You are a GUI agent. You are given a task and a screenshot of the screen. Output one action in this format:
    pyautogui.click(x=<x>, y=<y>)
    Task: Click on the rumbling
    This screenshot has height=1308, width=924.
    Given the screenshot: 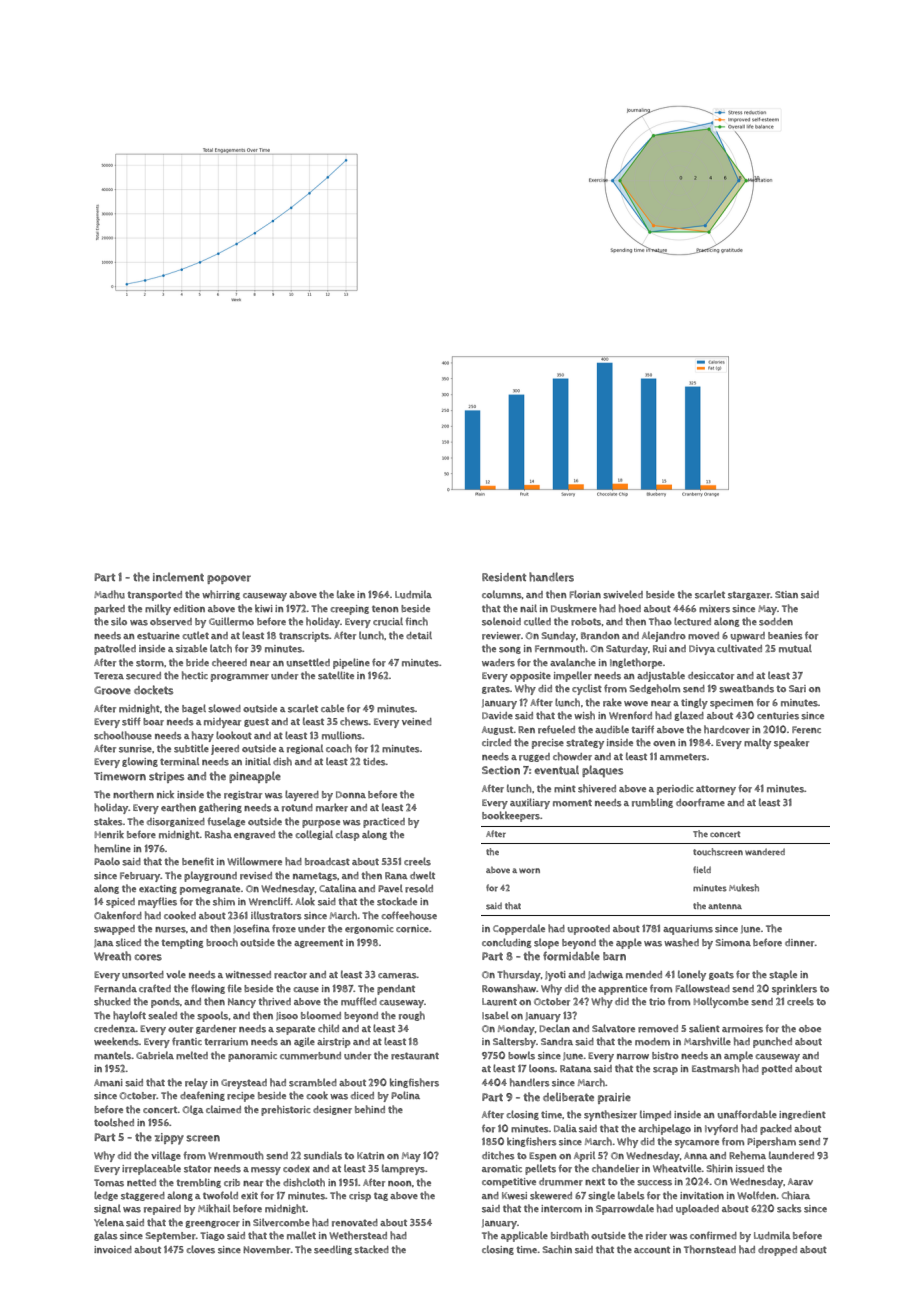 What is the action you would take?
    pyautogui.click(x=652, y=803)
